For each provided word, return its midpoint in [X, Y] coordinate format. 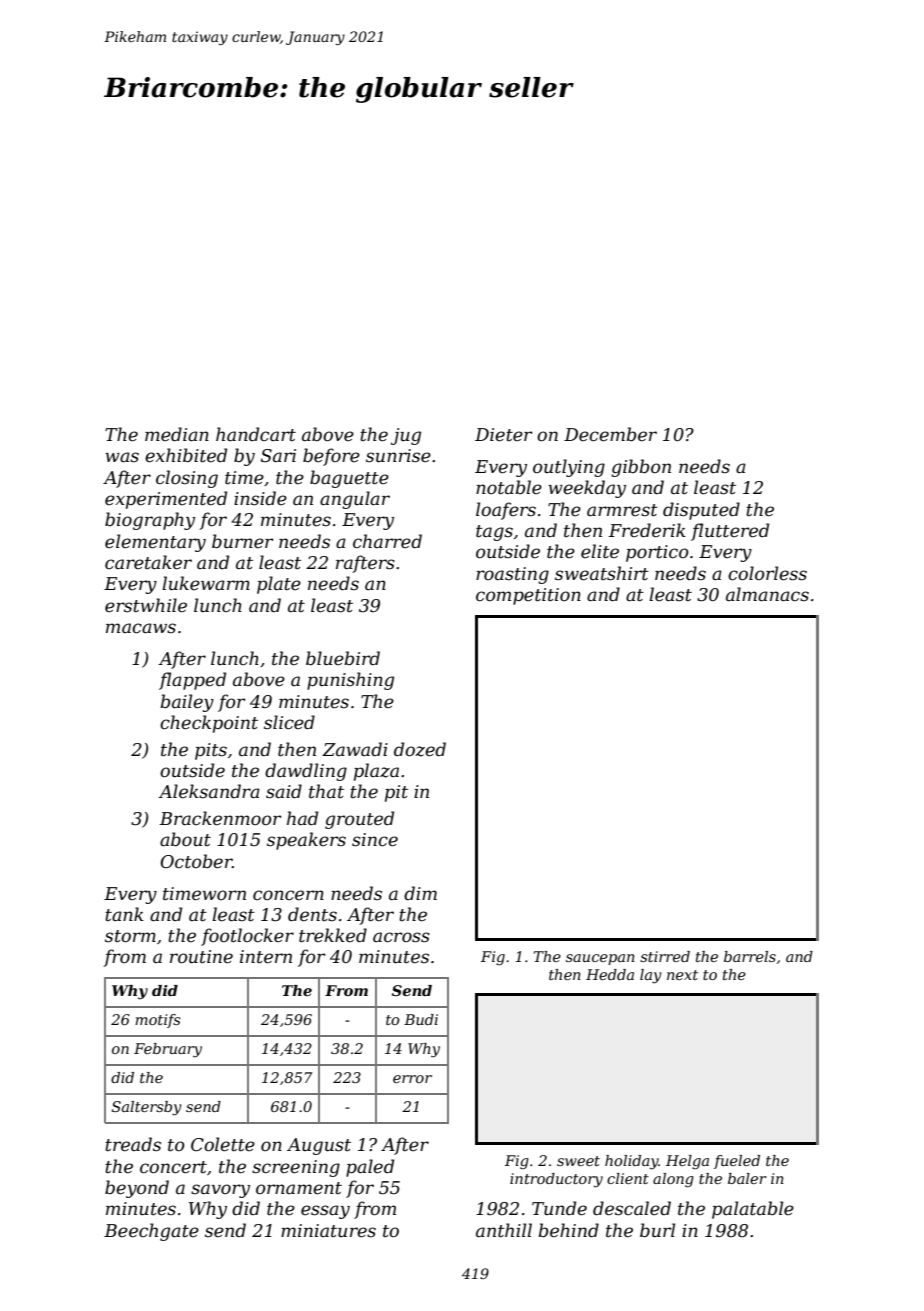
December [610, 434]
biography [150, 521]
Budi [421, 1019]
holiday [631, 1162]
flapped [192, 681]
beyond [137, 1189]
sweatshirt [602, 573]
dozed [420, 749]
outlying [569, 468]
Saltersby [147, 1108]
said [284, 791]
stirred [665, 956]
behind [568, 1230]
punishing [350, 681]
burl [657, 1230]
